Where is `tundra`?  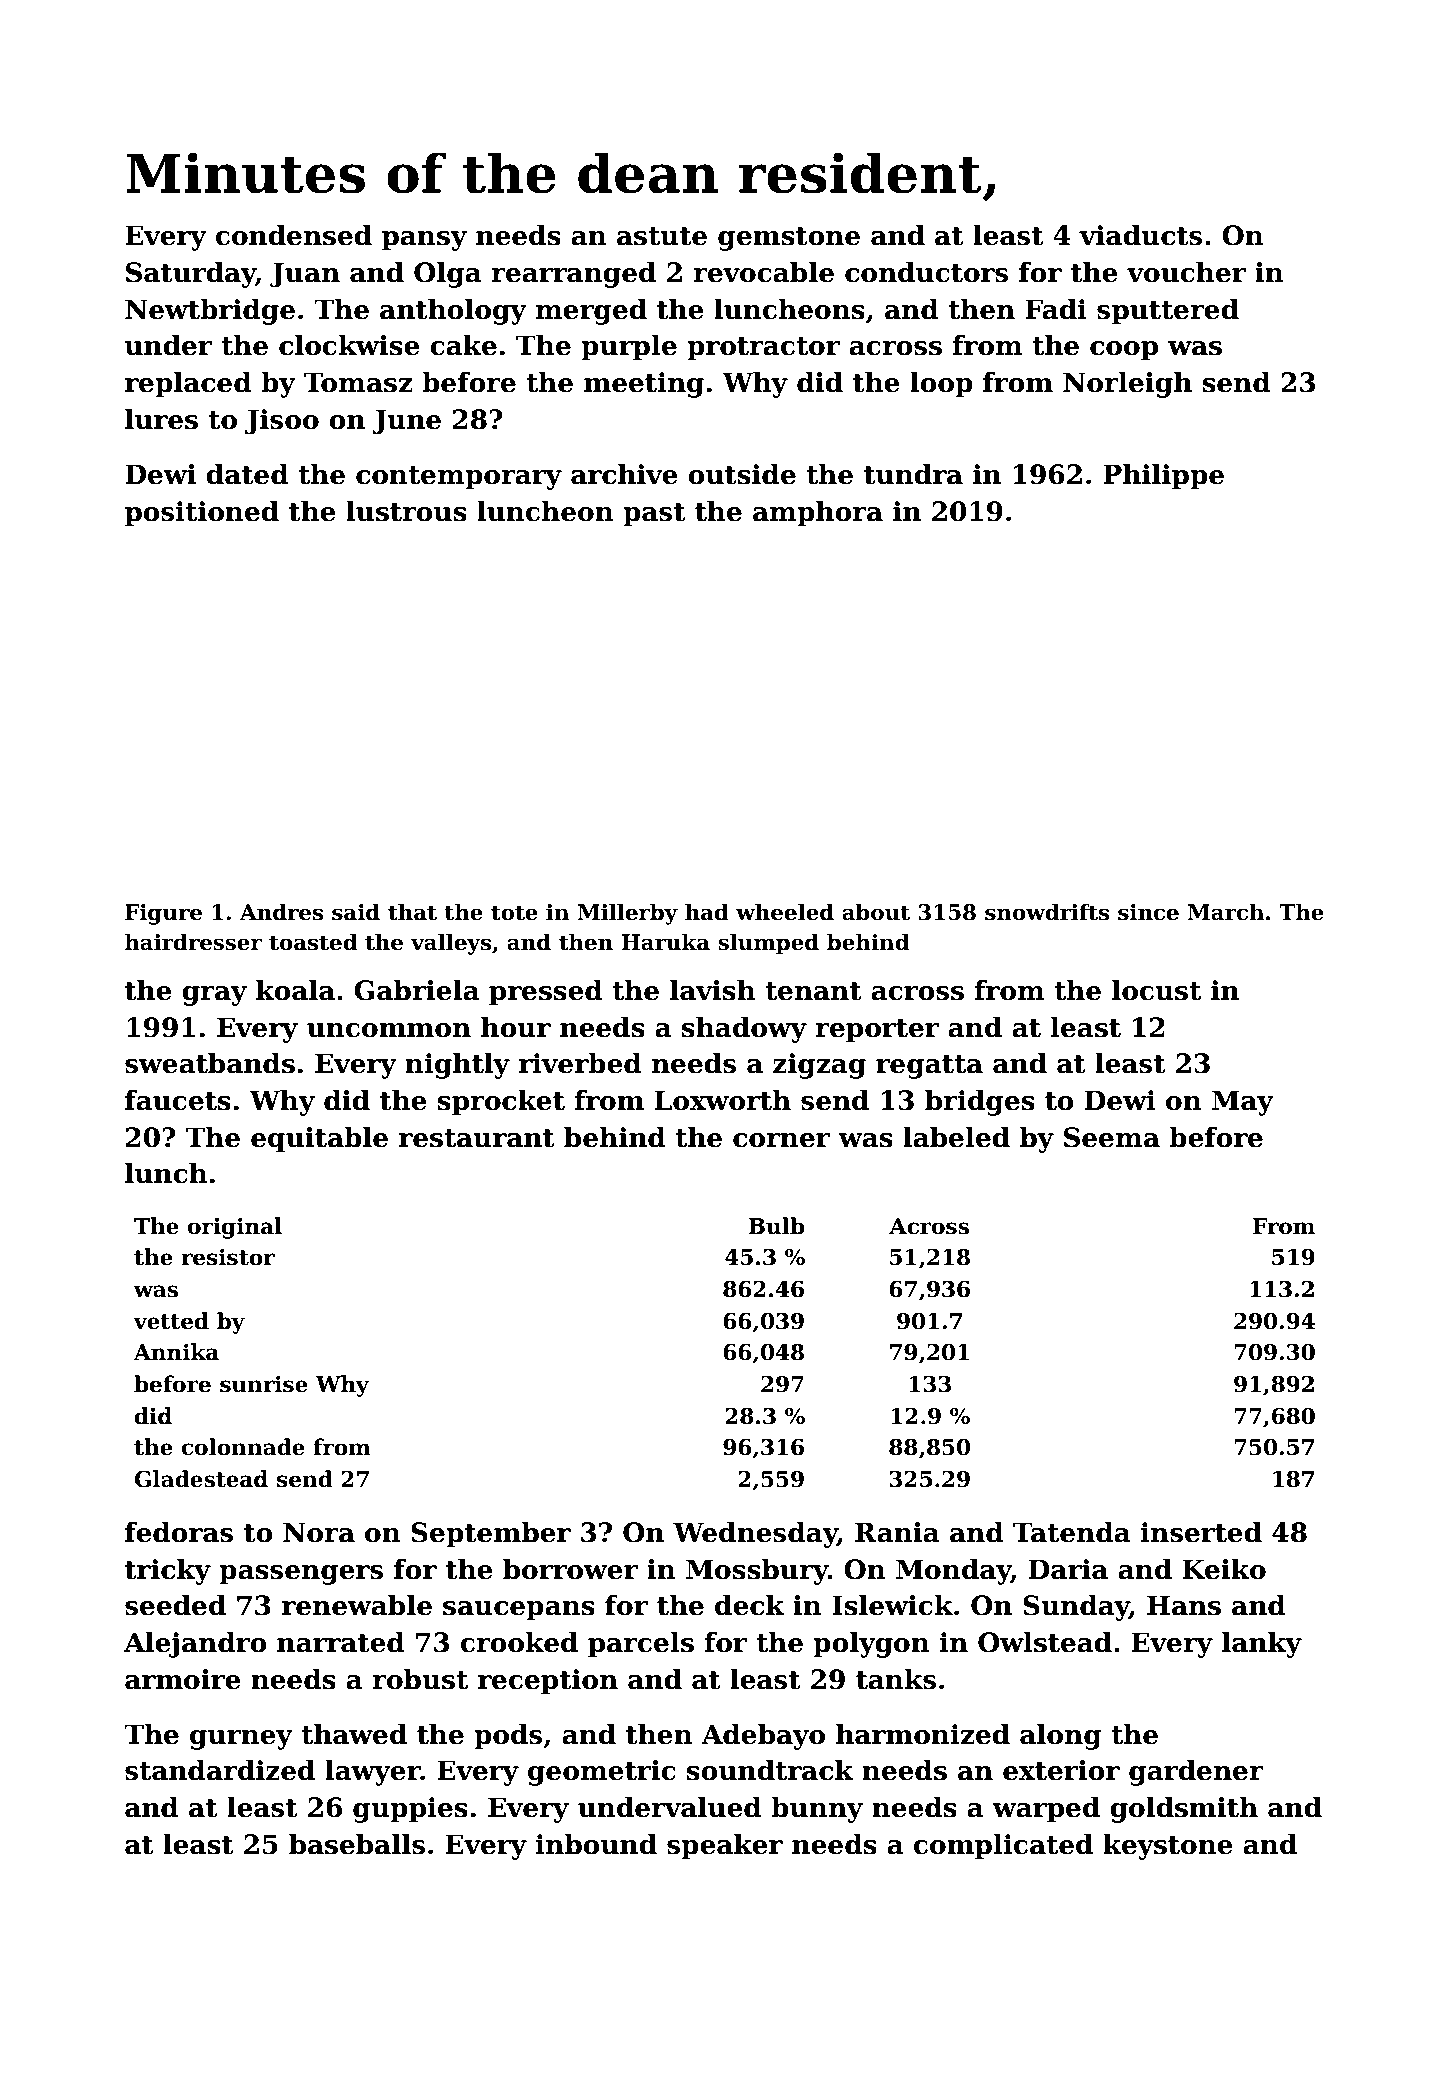 tundra is located at coordinates (913, 474).
